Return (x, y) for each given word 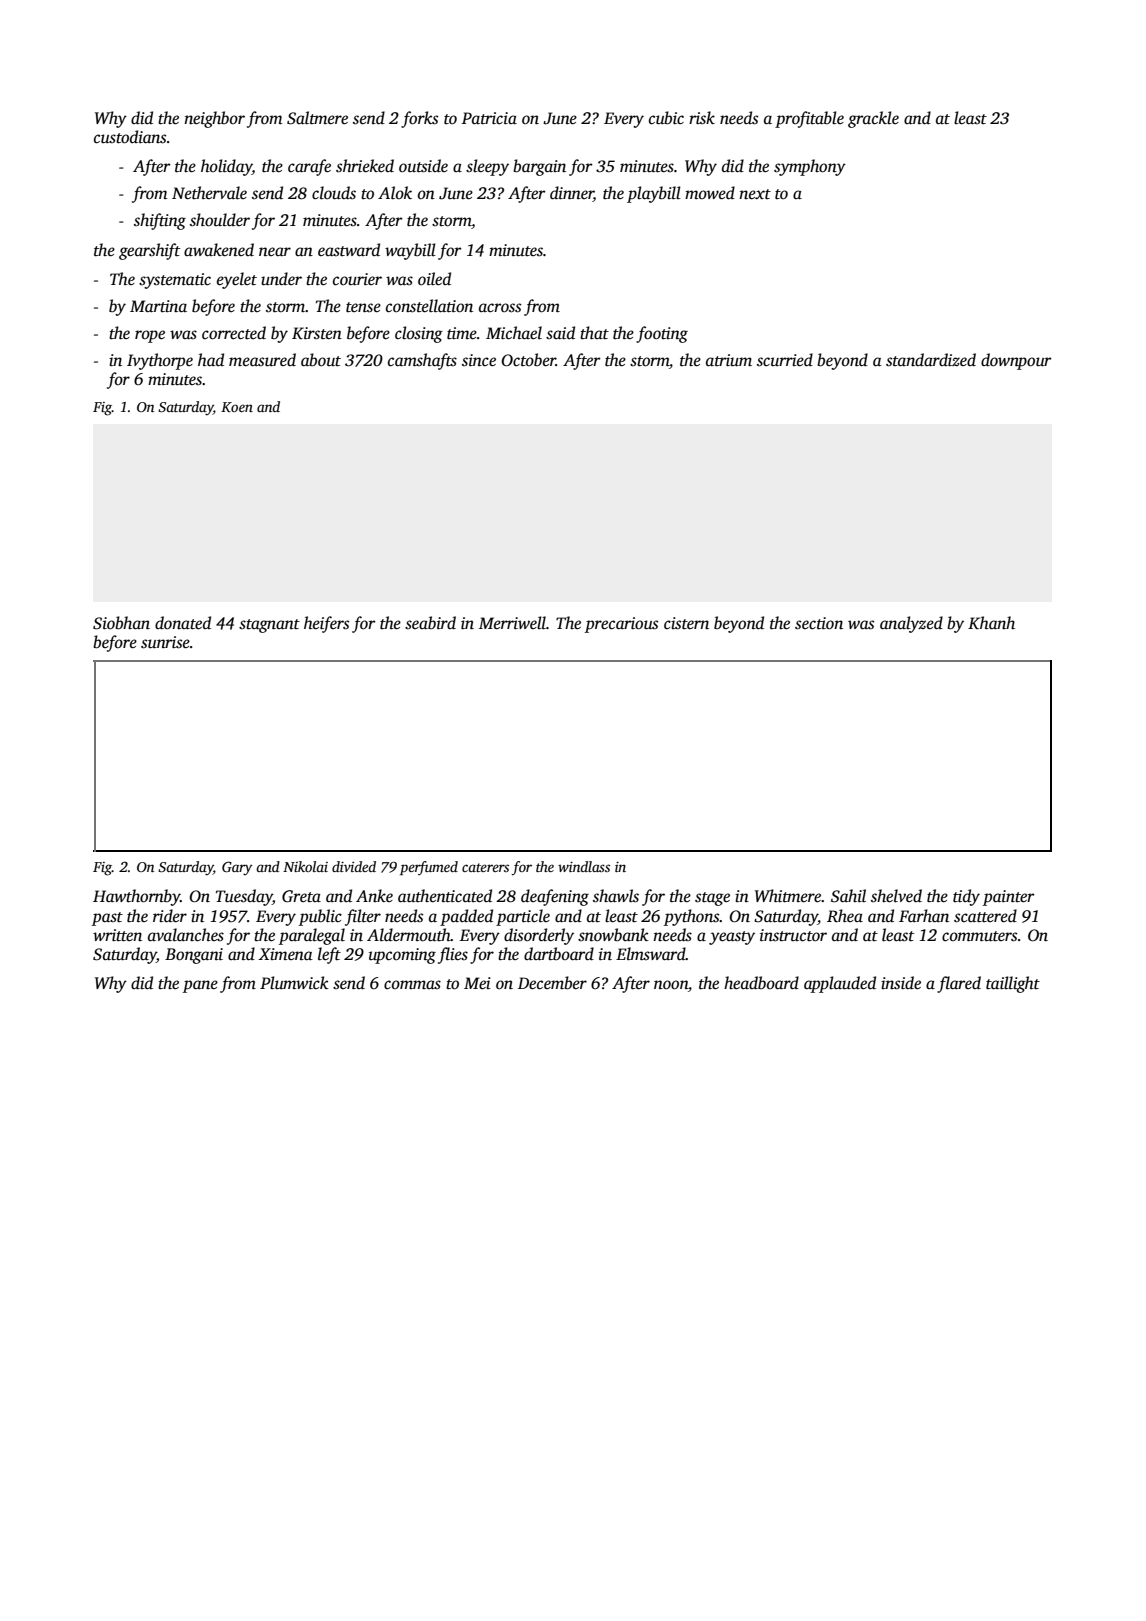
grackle (873, 119)
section (819, 623)
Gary (237, 868)
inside (901, 983)
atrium (729, 360)
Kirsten (317, 333)
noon (671, 985)
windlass (584, 866)
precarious (621, 625)
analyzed (911, 624)
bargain (539, 167)
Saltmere (317, 118)
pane (200, 986)
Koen (237, 407)
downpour (1016, 361)
